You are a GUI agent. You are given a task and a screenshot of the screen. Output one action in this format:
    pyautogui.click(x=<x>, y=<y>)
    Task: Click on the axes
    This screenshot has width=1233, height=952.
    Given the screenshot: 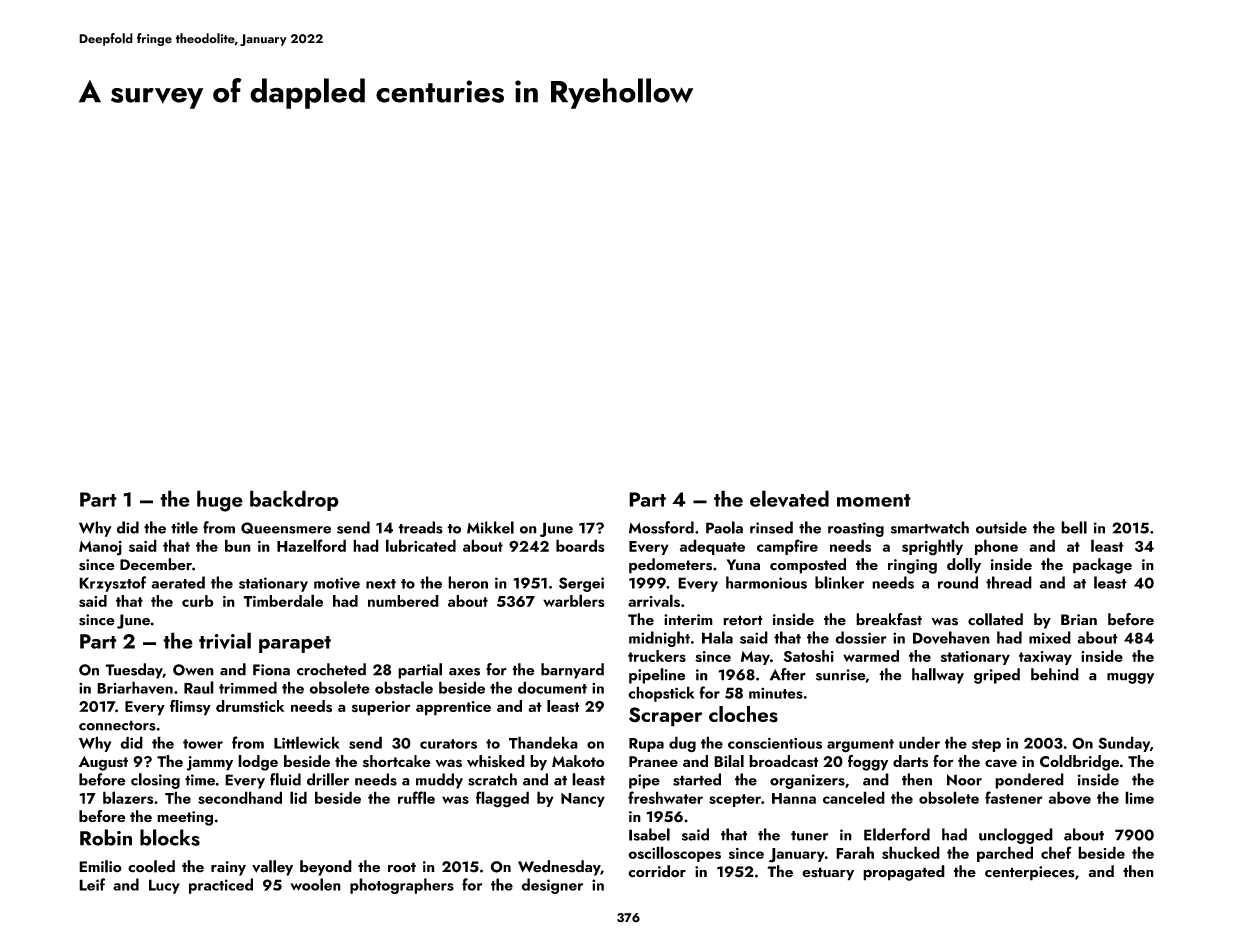 What is the action you would take?
    pyautogui.click(x=464, y=672)
